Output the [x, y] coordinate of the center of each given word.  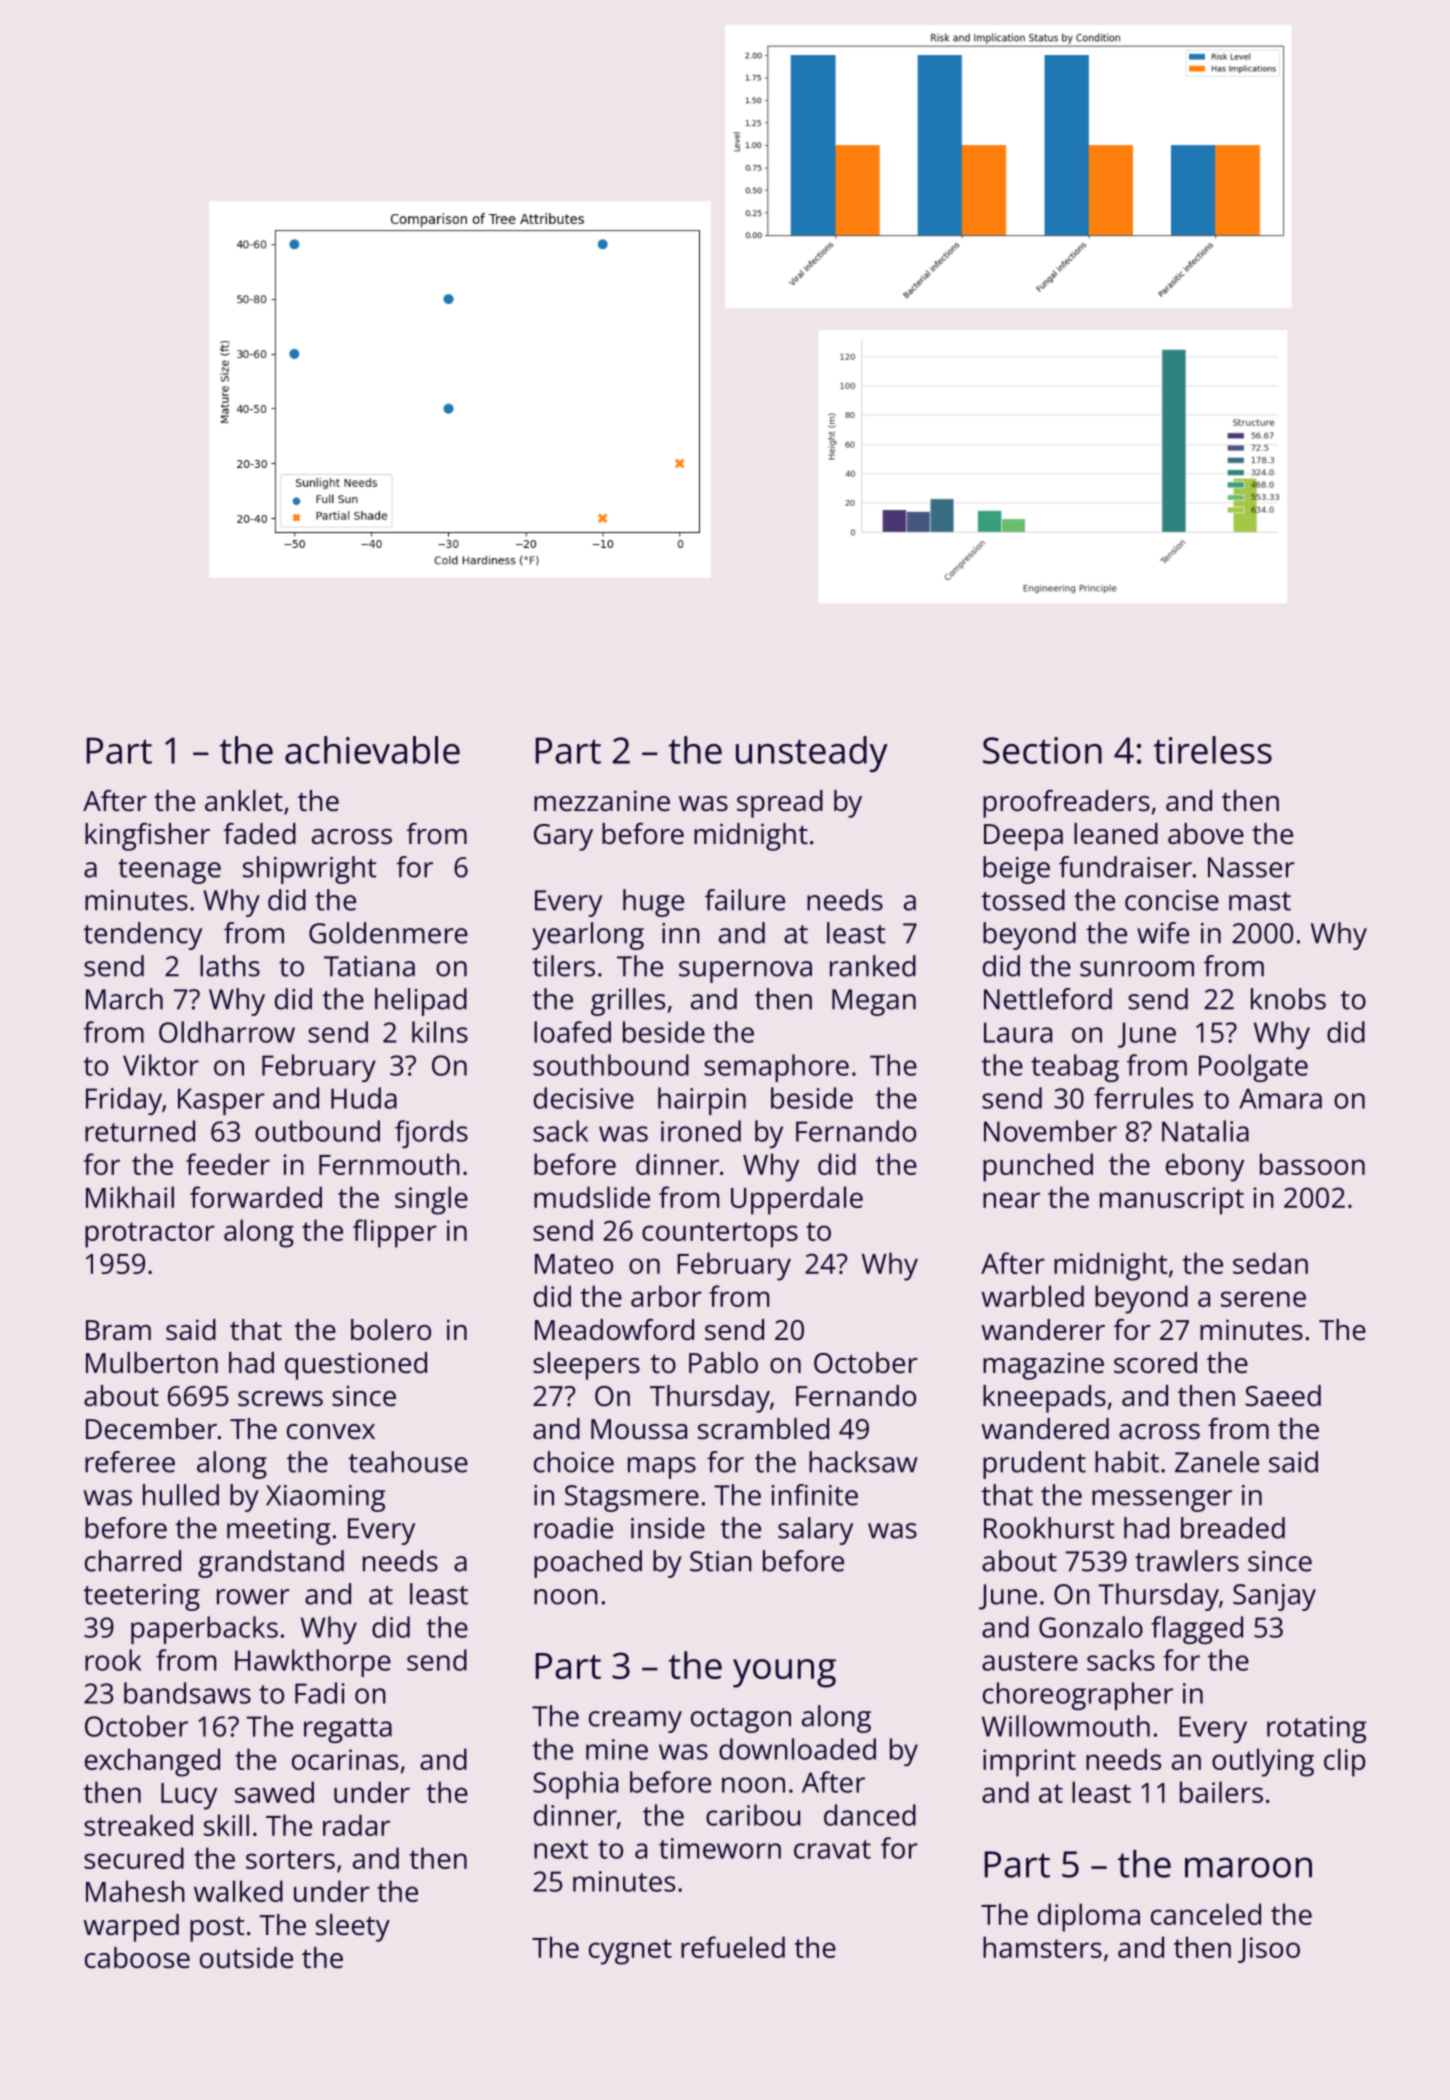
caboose [137, 1957]
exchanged [152, 1762]
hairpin [702, 1101]
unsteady [812, 754]
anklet [244, 800]
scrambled [763, 1429]
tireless [1213, 750]
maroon [1248, 1867]
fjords [431, 1134]
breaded [1233, 1528]
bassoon [1312, 1164]
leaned [1116, 833]
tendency [142, 936]
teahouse [408, 1462]
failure [745, 900]
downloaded [797, 1749]
